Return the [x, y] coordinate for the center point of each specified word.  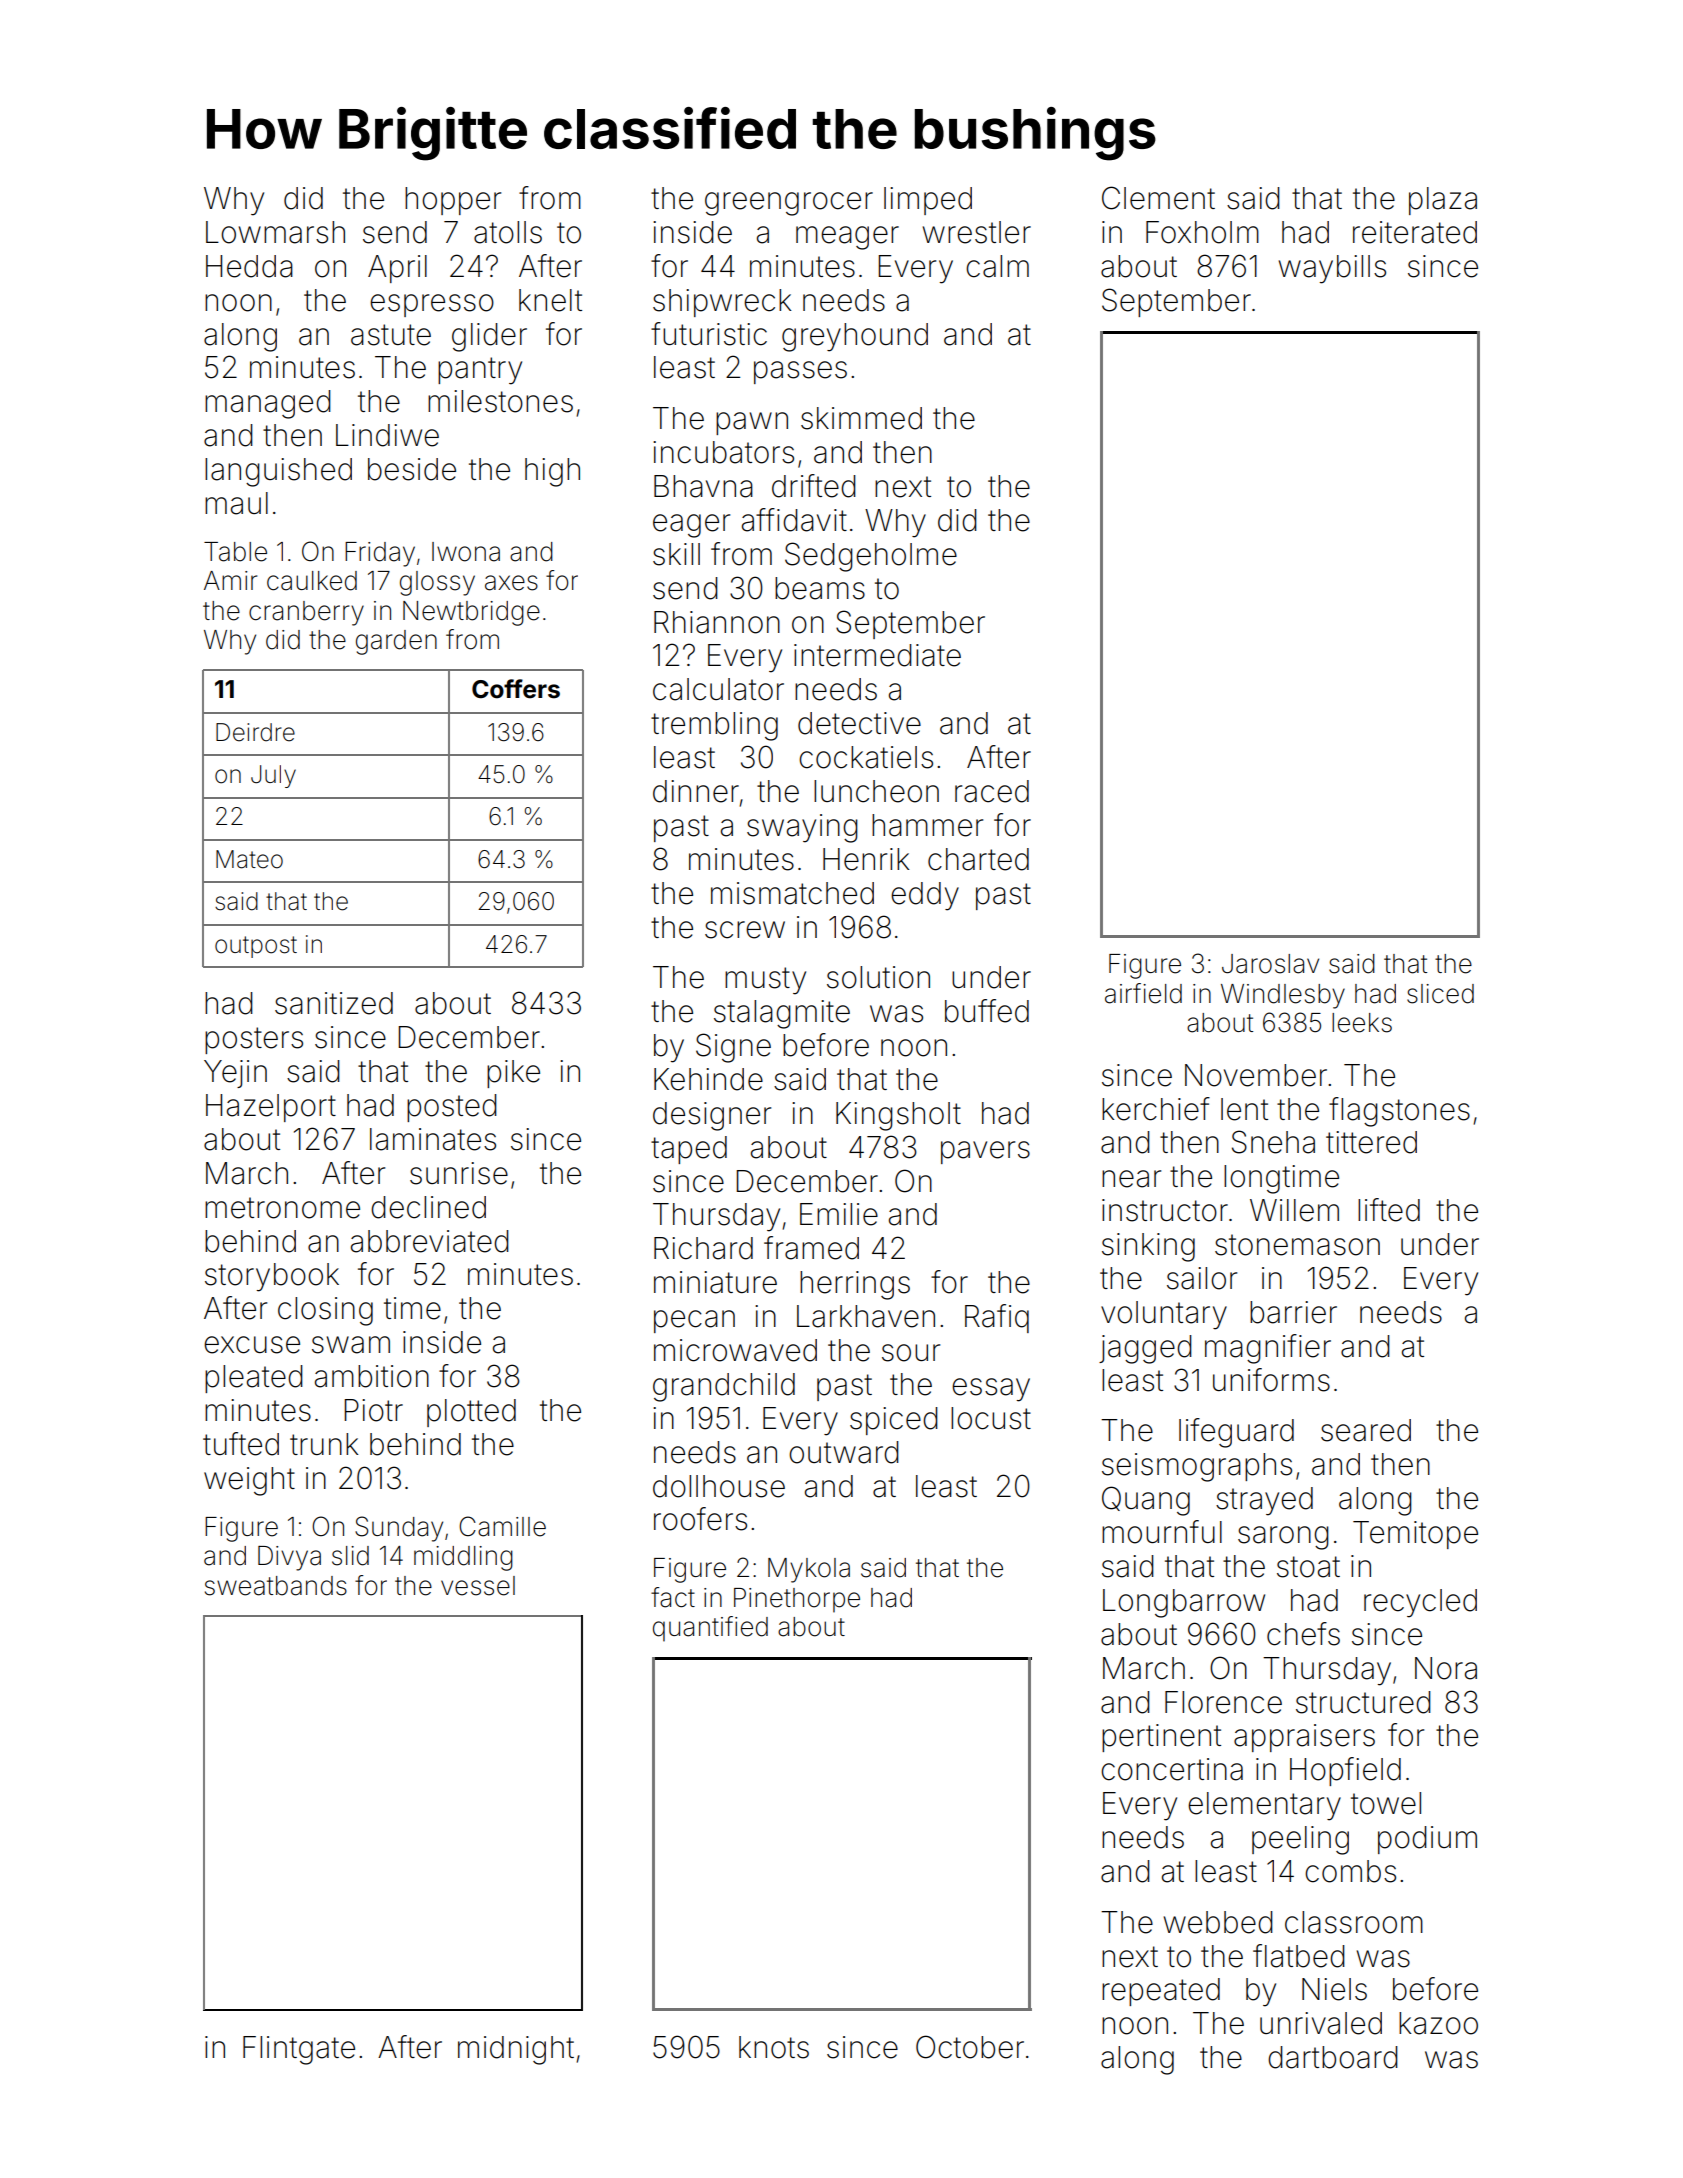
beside [412, 469]
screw [745, 930]
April [397, 269]
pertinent [1161, 1738]
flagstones [1399, 1112]
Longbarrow [1184, 1603]
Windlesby [1283, 996]
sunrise [459, 1173]
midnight [516, 2050]
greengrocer [789, 204]
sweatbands [276, 1586]
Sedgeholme [871, 557]
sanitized [334, 1003]
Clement [1158, 198]
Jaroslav [1270, 964]
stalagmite [782, 1014]
